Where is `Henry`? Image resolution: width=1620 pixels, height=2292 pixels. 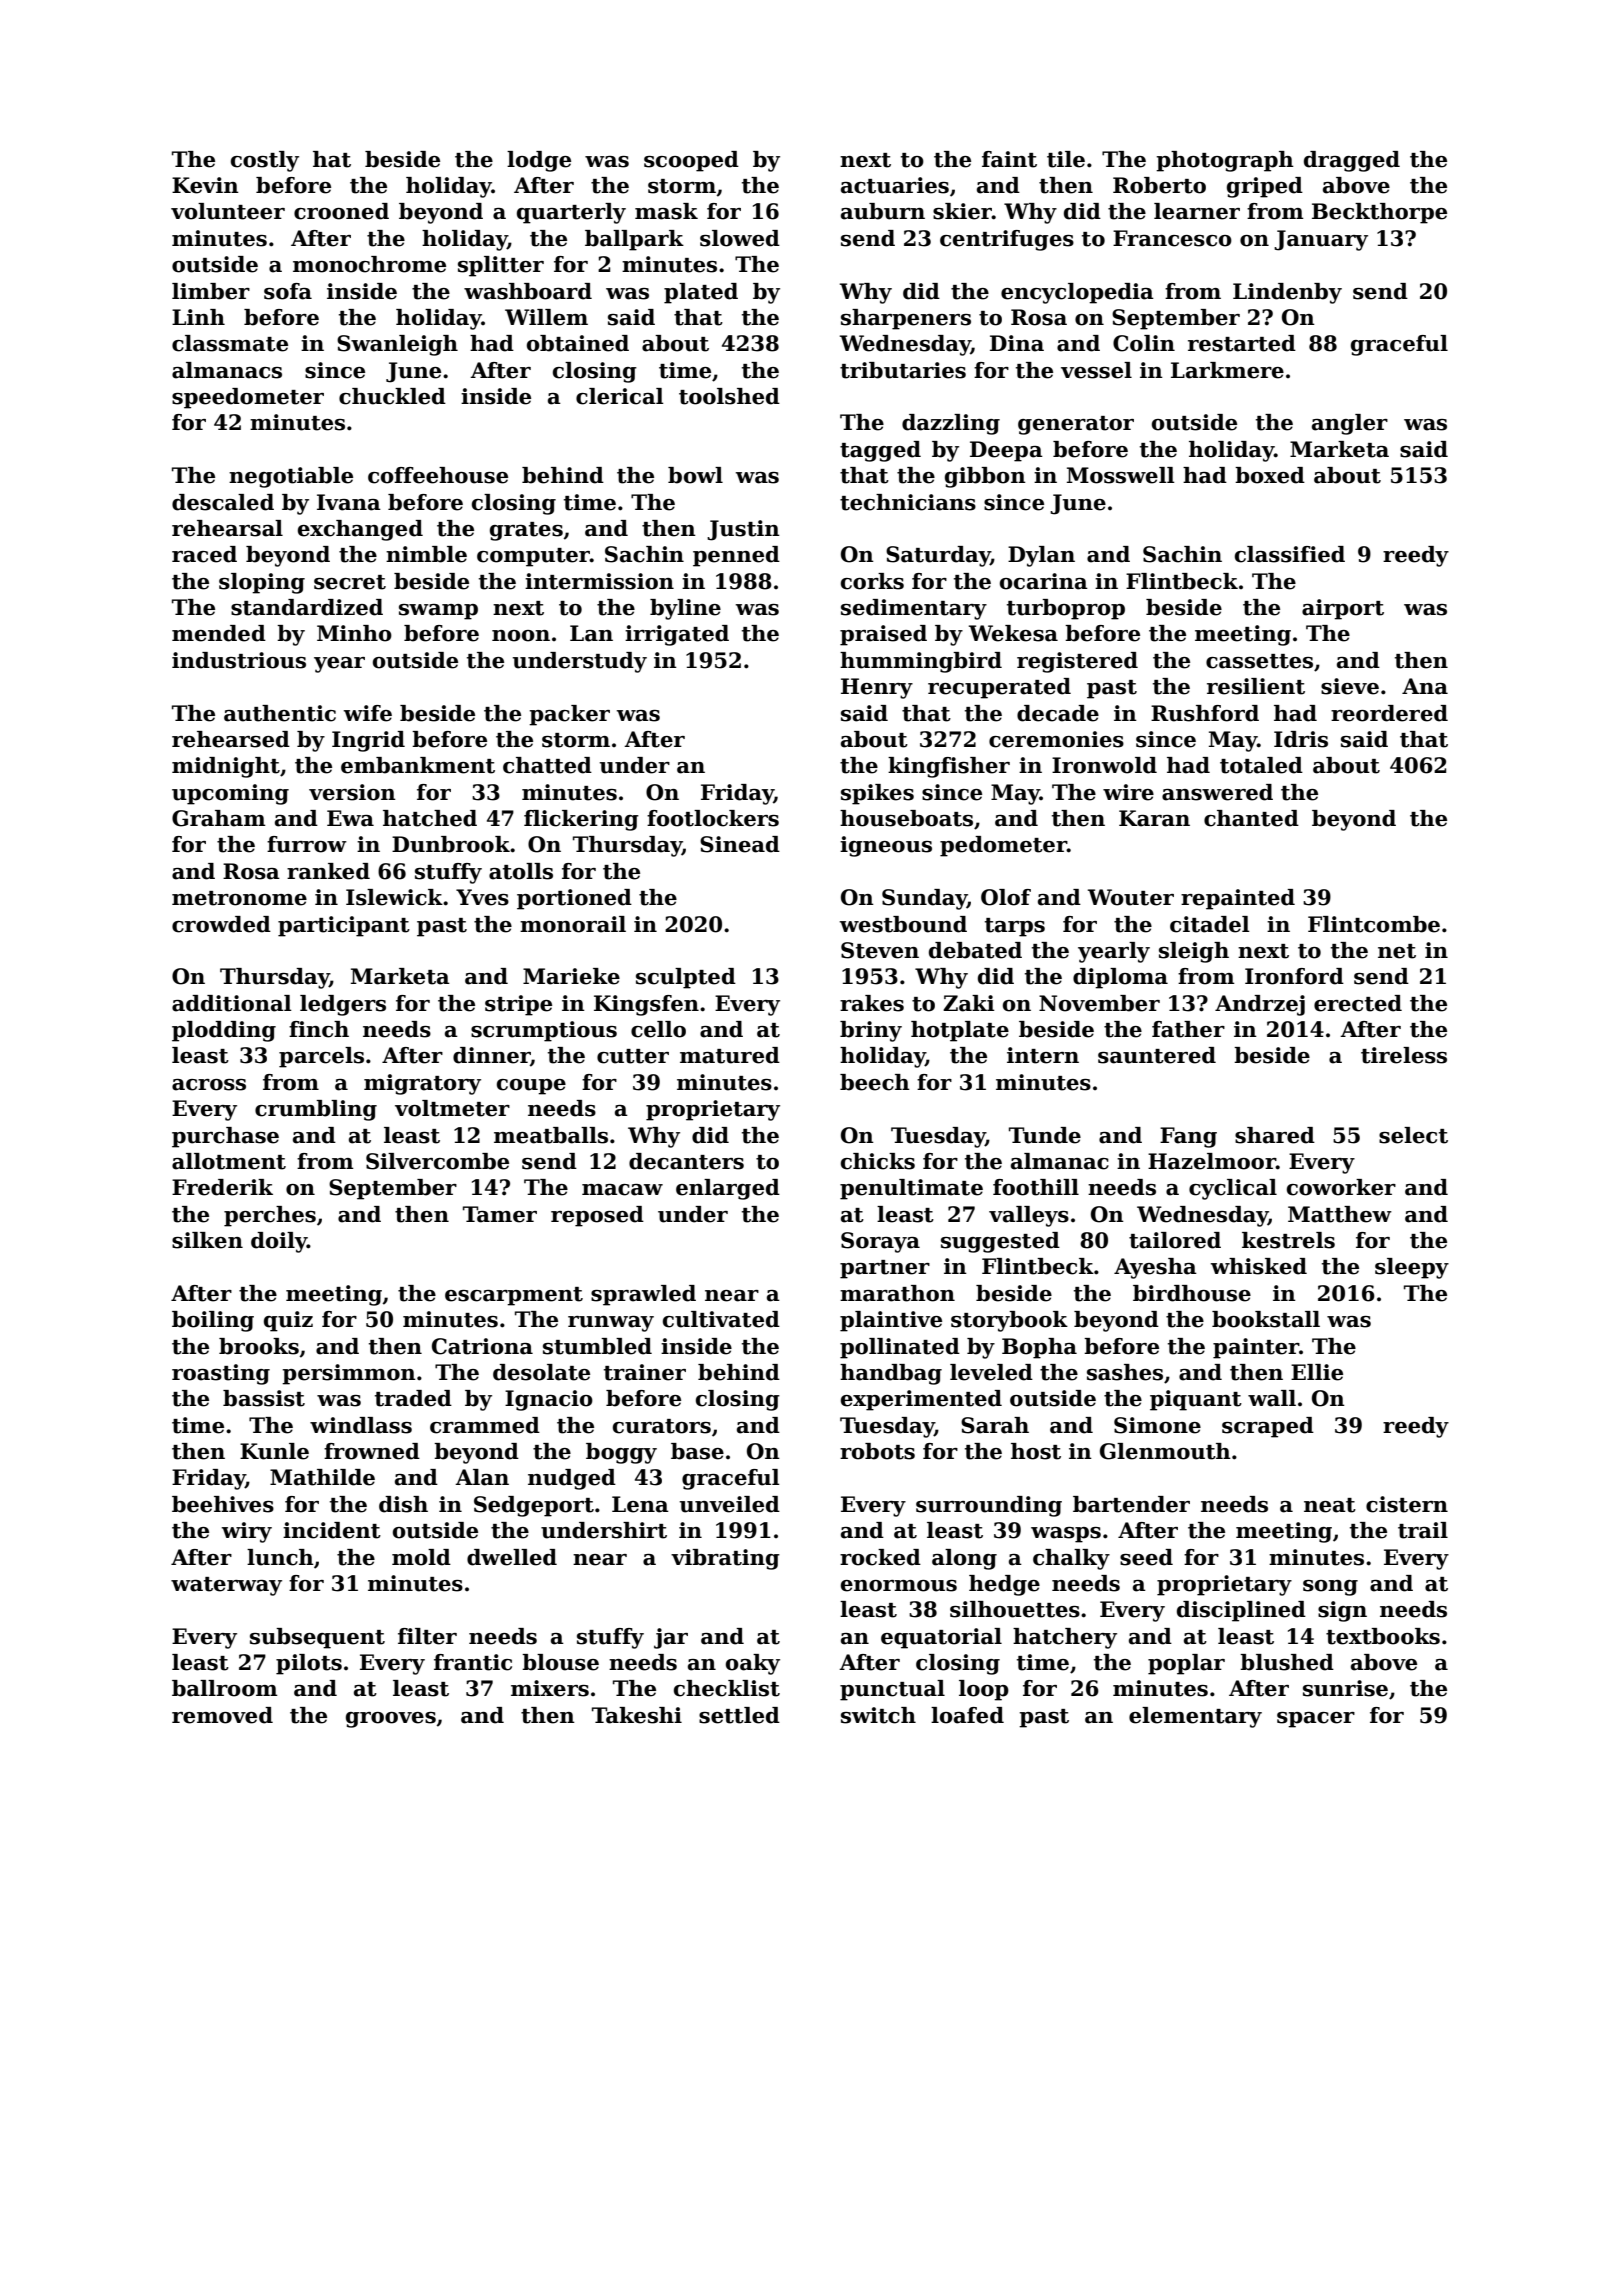 Henry is located at coordinates (877, 688).
